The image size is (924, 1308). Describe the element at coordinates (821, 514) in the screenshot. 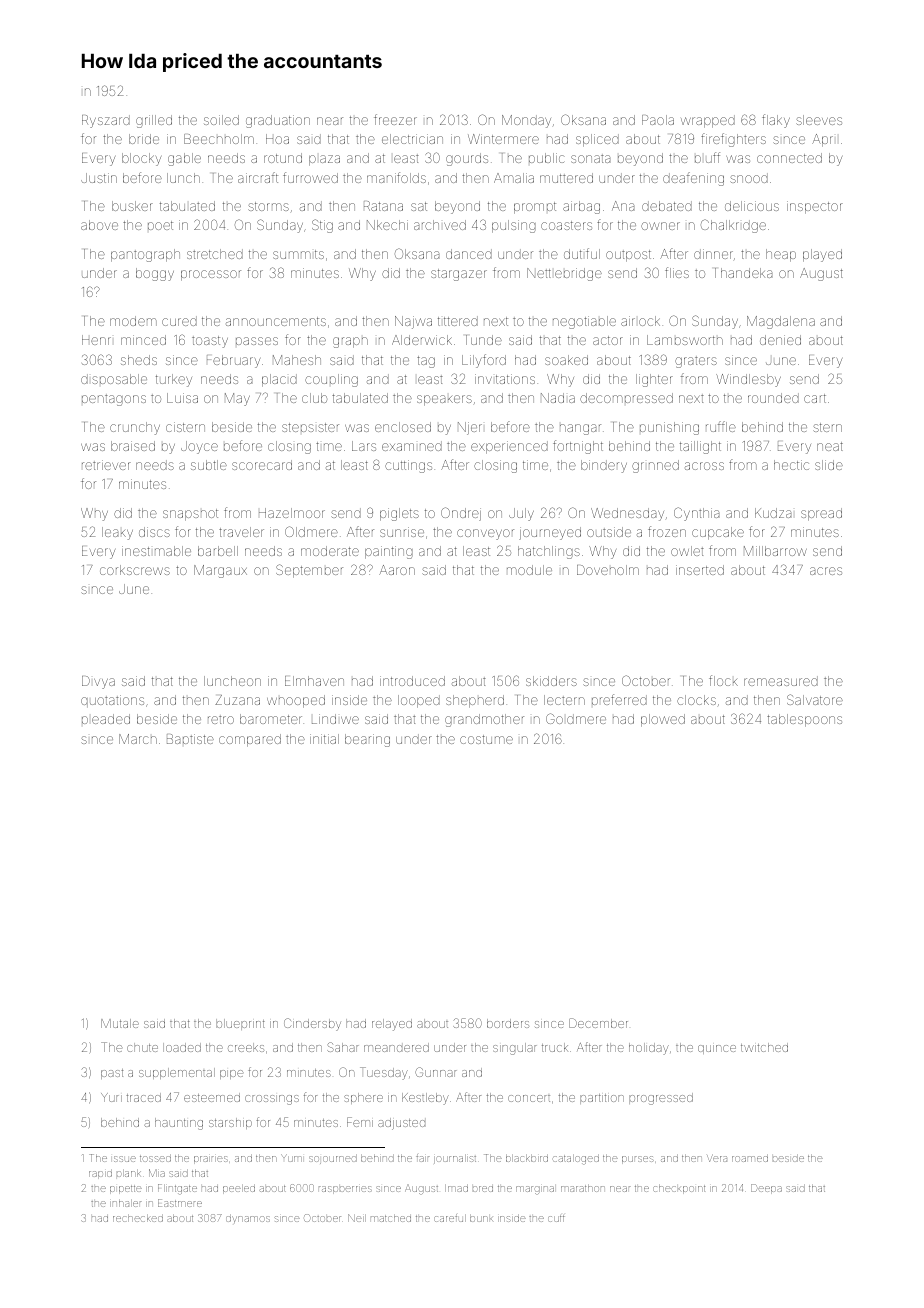

I see `spread` at that location.
